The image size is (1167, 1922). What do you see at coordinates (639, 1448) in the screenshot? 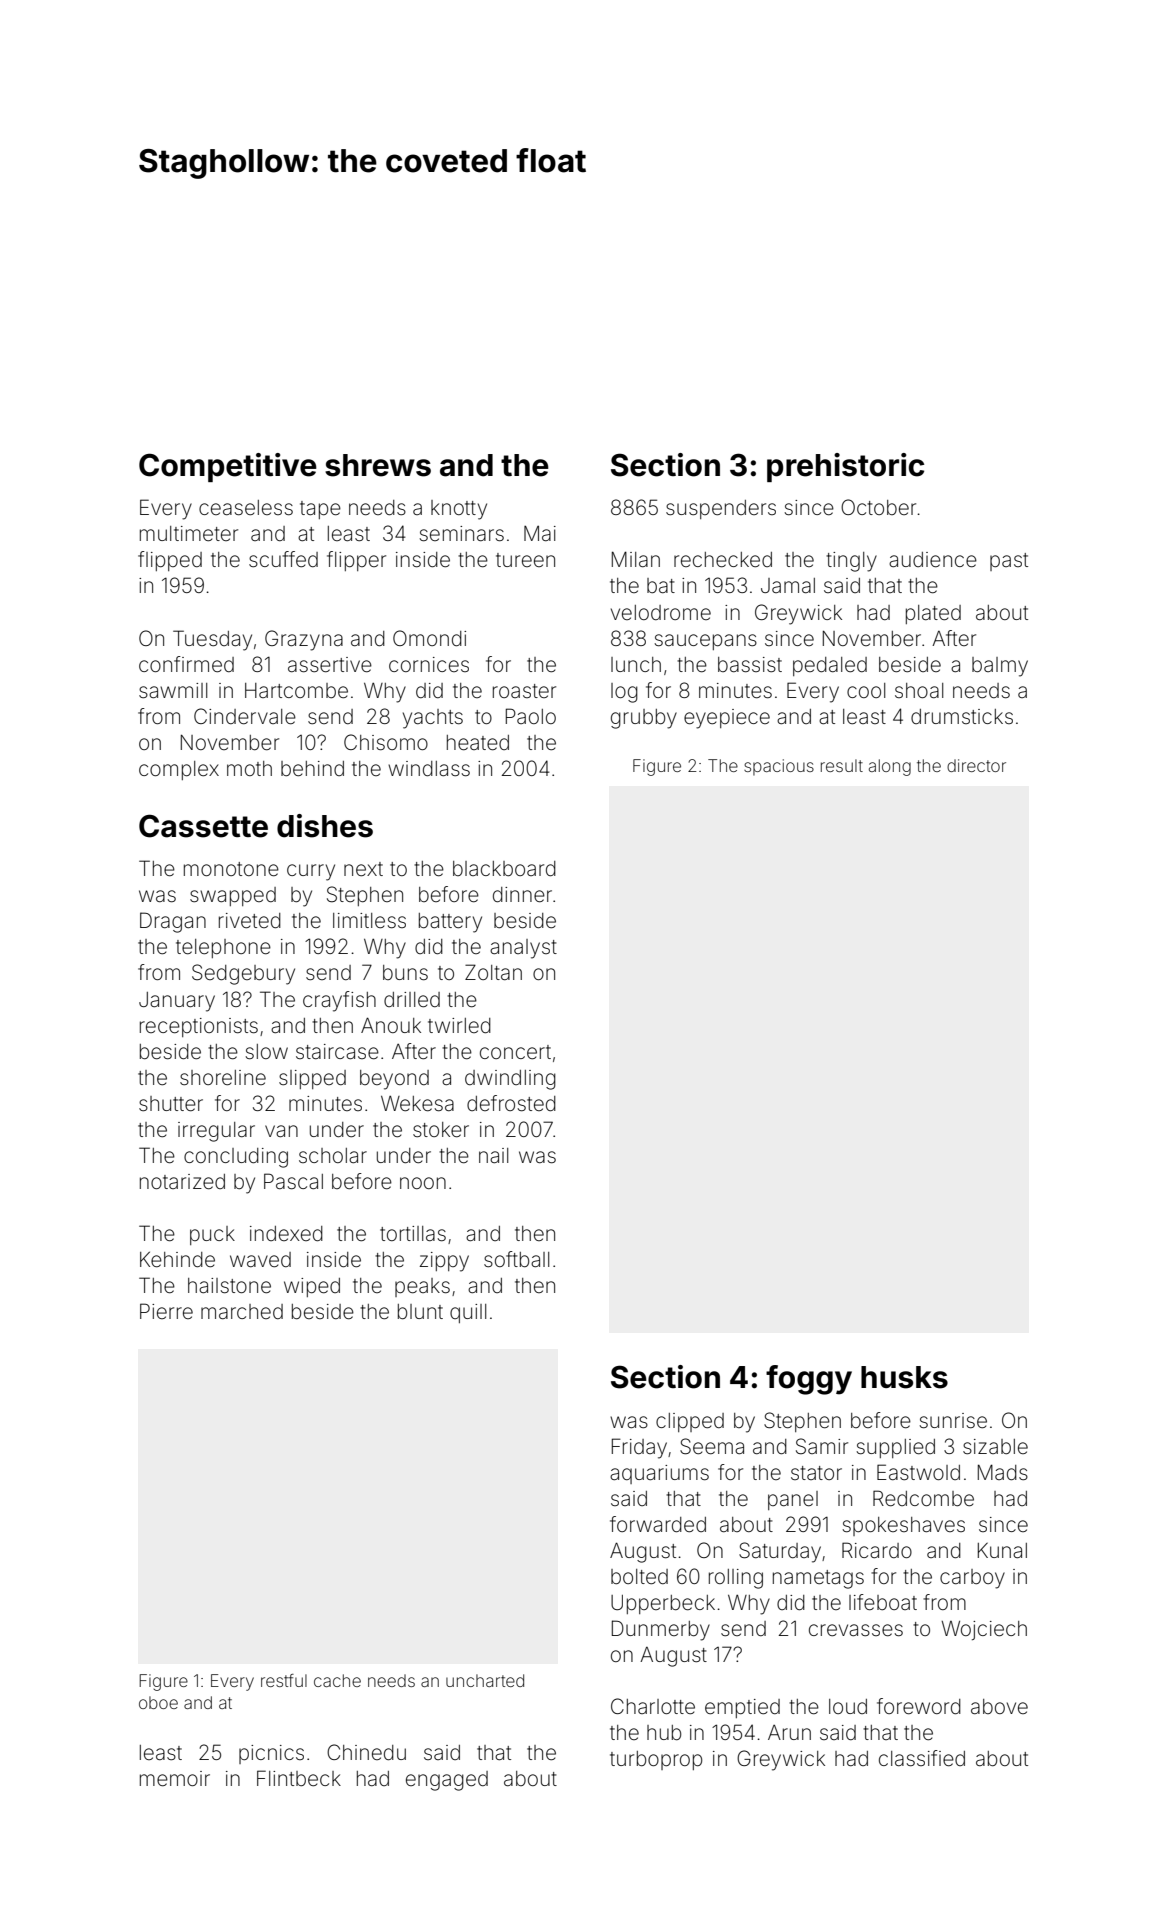
I see `Friday` at bounding box center [639, 1448].
